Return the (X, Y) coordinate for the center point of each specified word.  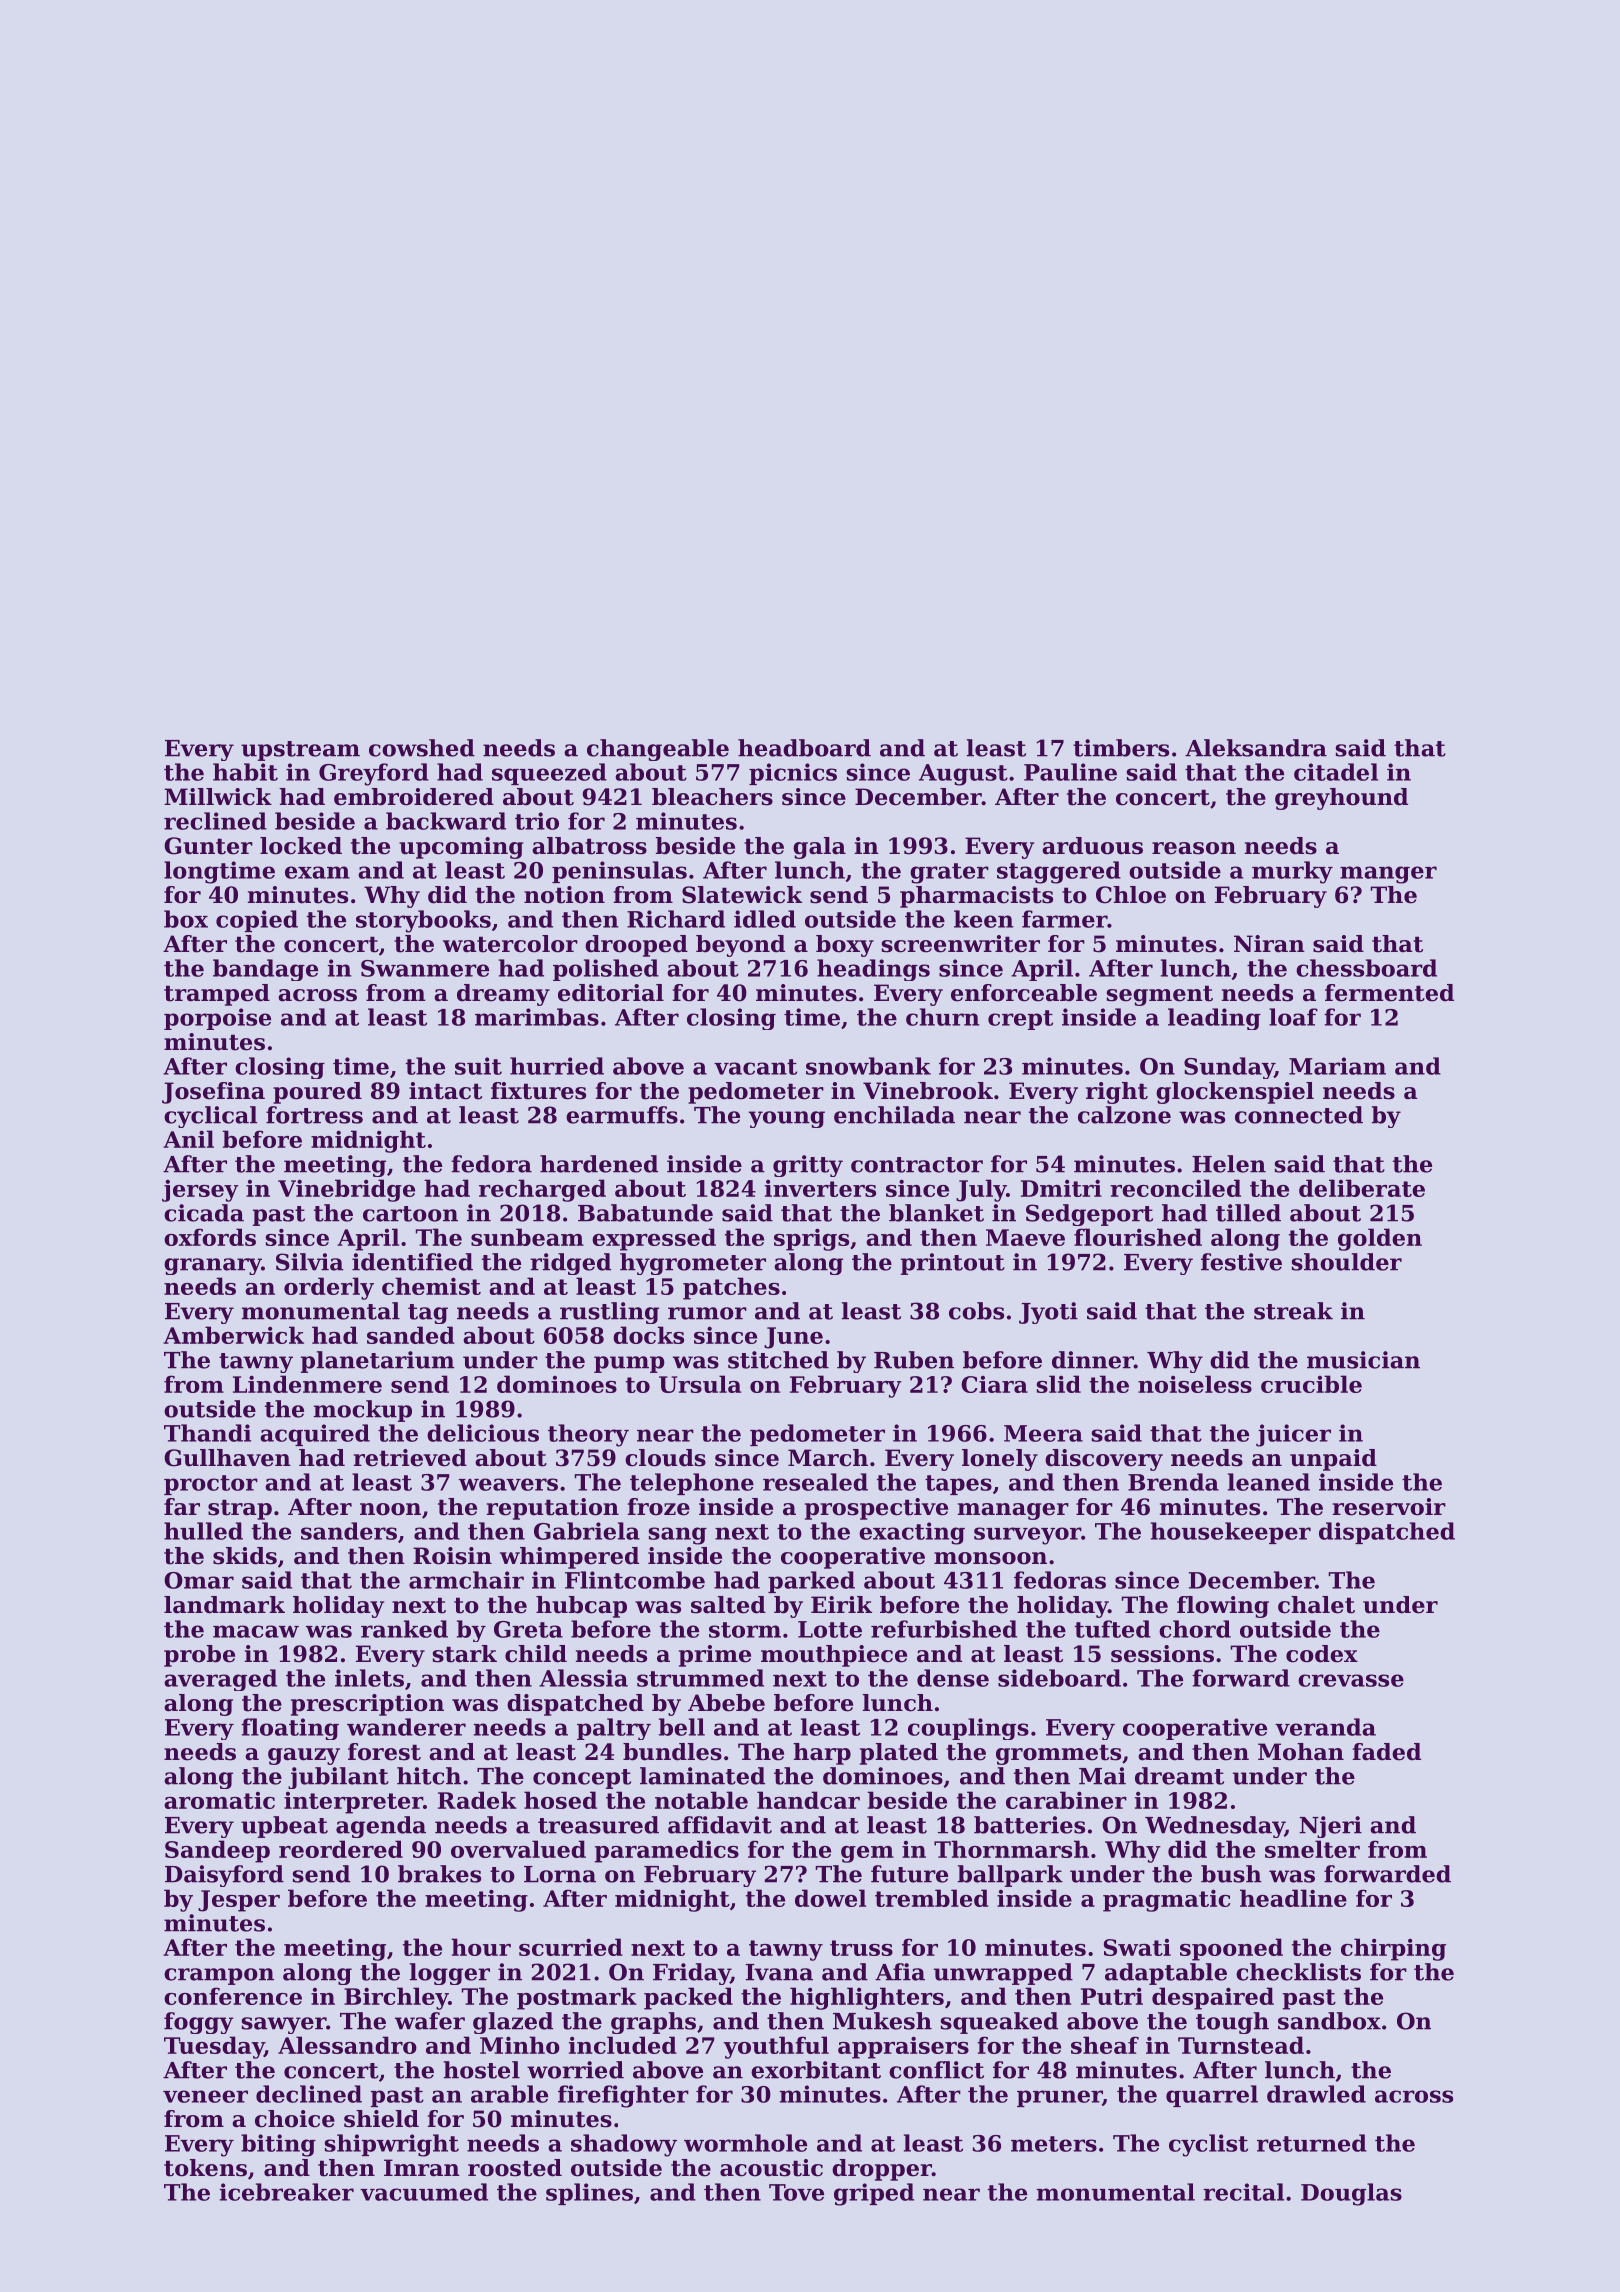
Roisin (452, 1556)
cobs (976, 1311)
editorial (611, 993)
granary (212, 1266)
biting (278, 2145)
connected (1299, 1115)
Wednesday (1215, 1827)
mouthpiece (834, 1656)
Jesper (239, 1901)
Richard (676, 919)
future (909, 1874)
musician (1363, 1360)
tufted (1113, 1629)
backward (446, 821)
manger (1388, 875)
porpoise (217, 1019)
